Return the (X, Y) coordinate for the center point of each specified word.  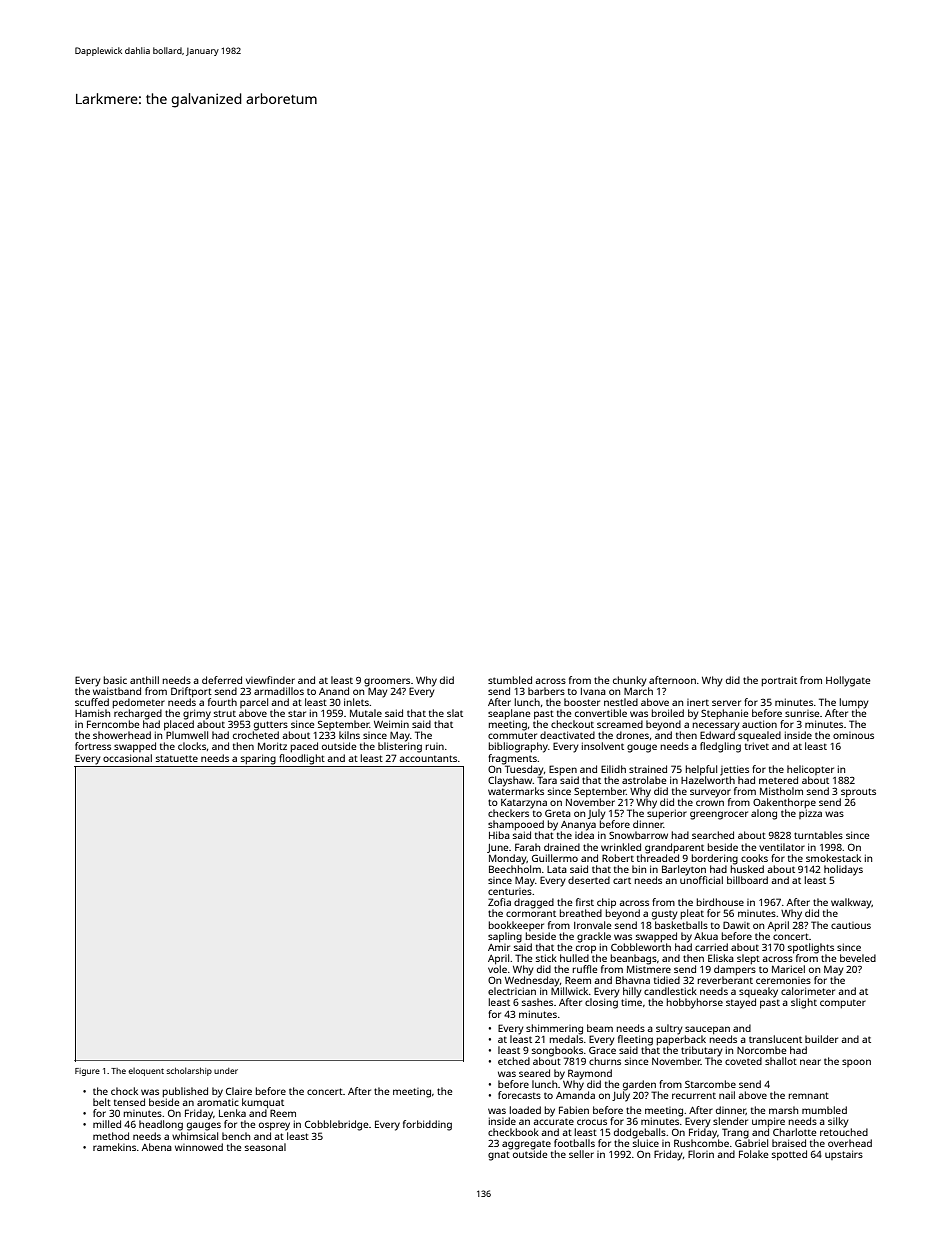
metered (778, 780)
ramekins (114, 1147)
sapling (505, 937)
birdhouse (720, 902)
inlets (356, 702)
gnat (499, 1156)
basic (115, 680)
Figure (87, 1072)
